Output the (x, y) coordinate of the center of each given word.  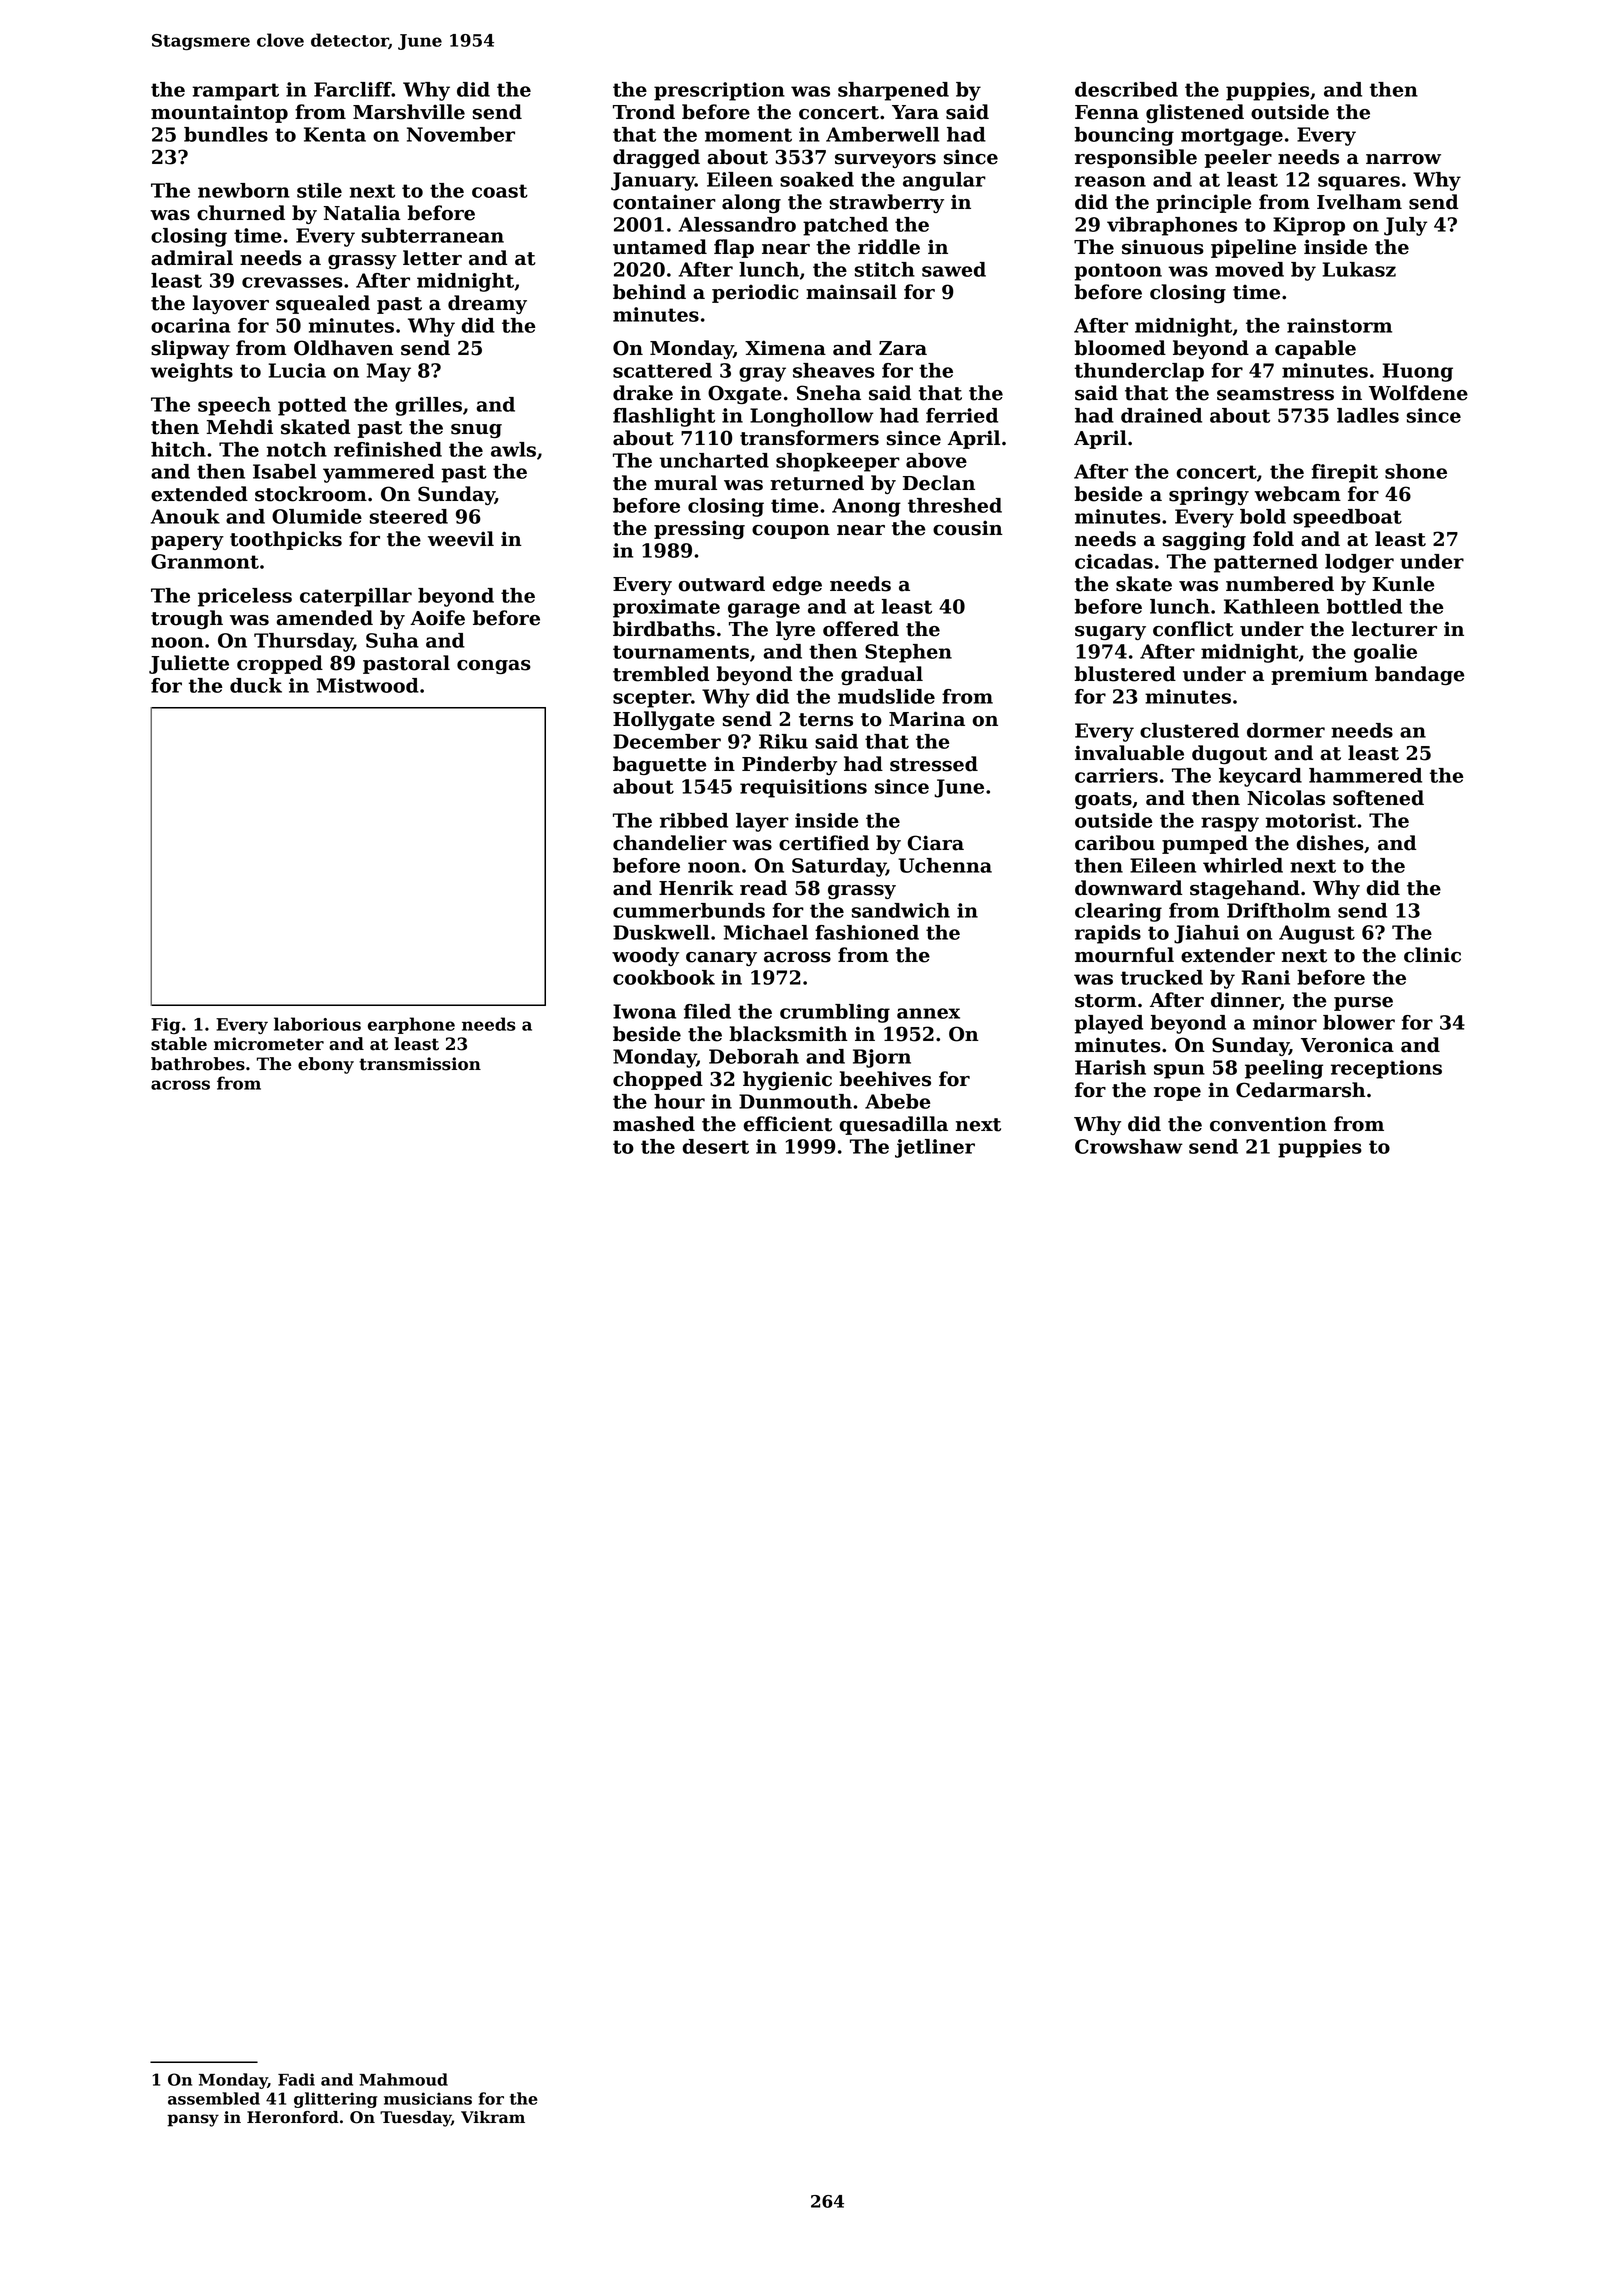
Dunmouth (795, 1101)
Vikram (493, 2117)
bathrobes (198, 1064)
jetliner (935, 1148)
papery (187, 543)
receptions (1386, 1069)
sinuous (1163, 247)
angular (944, 181)
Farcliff (353, 89)
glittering (336, 2100)
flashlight (664, 417)
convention (1268, 1124)
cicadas (1114, 561)
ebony (326, 1065)
